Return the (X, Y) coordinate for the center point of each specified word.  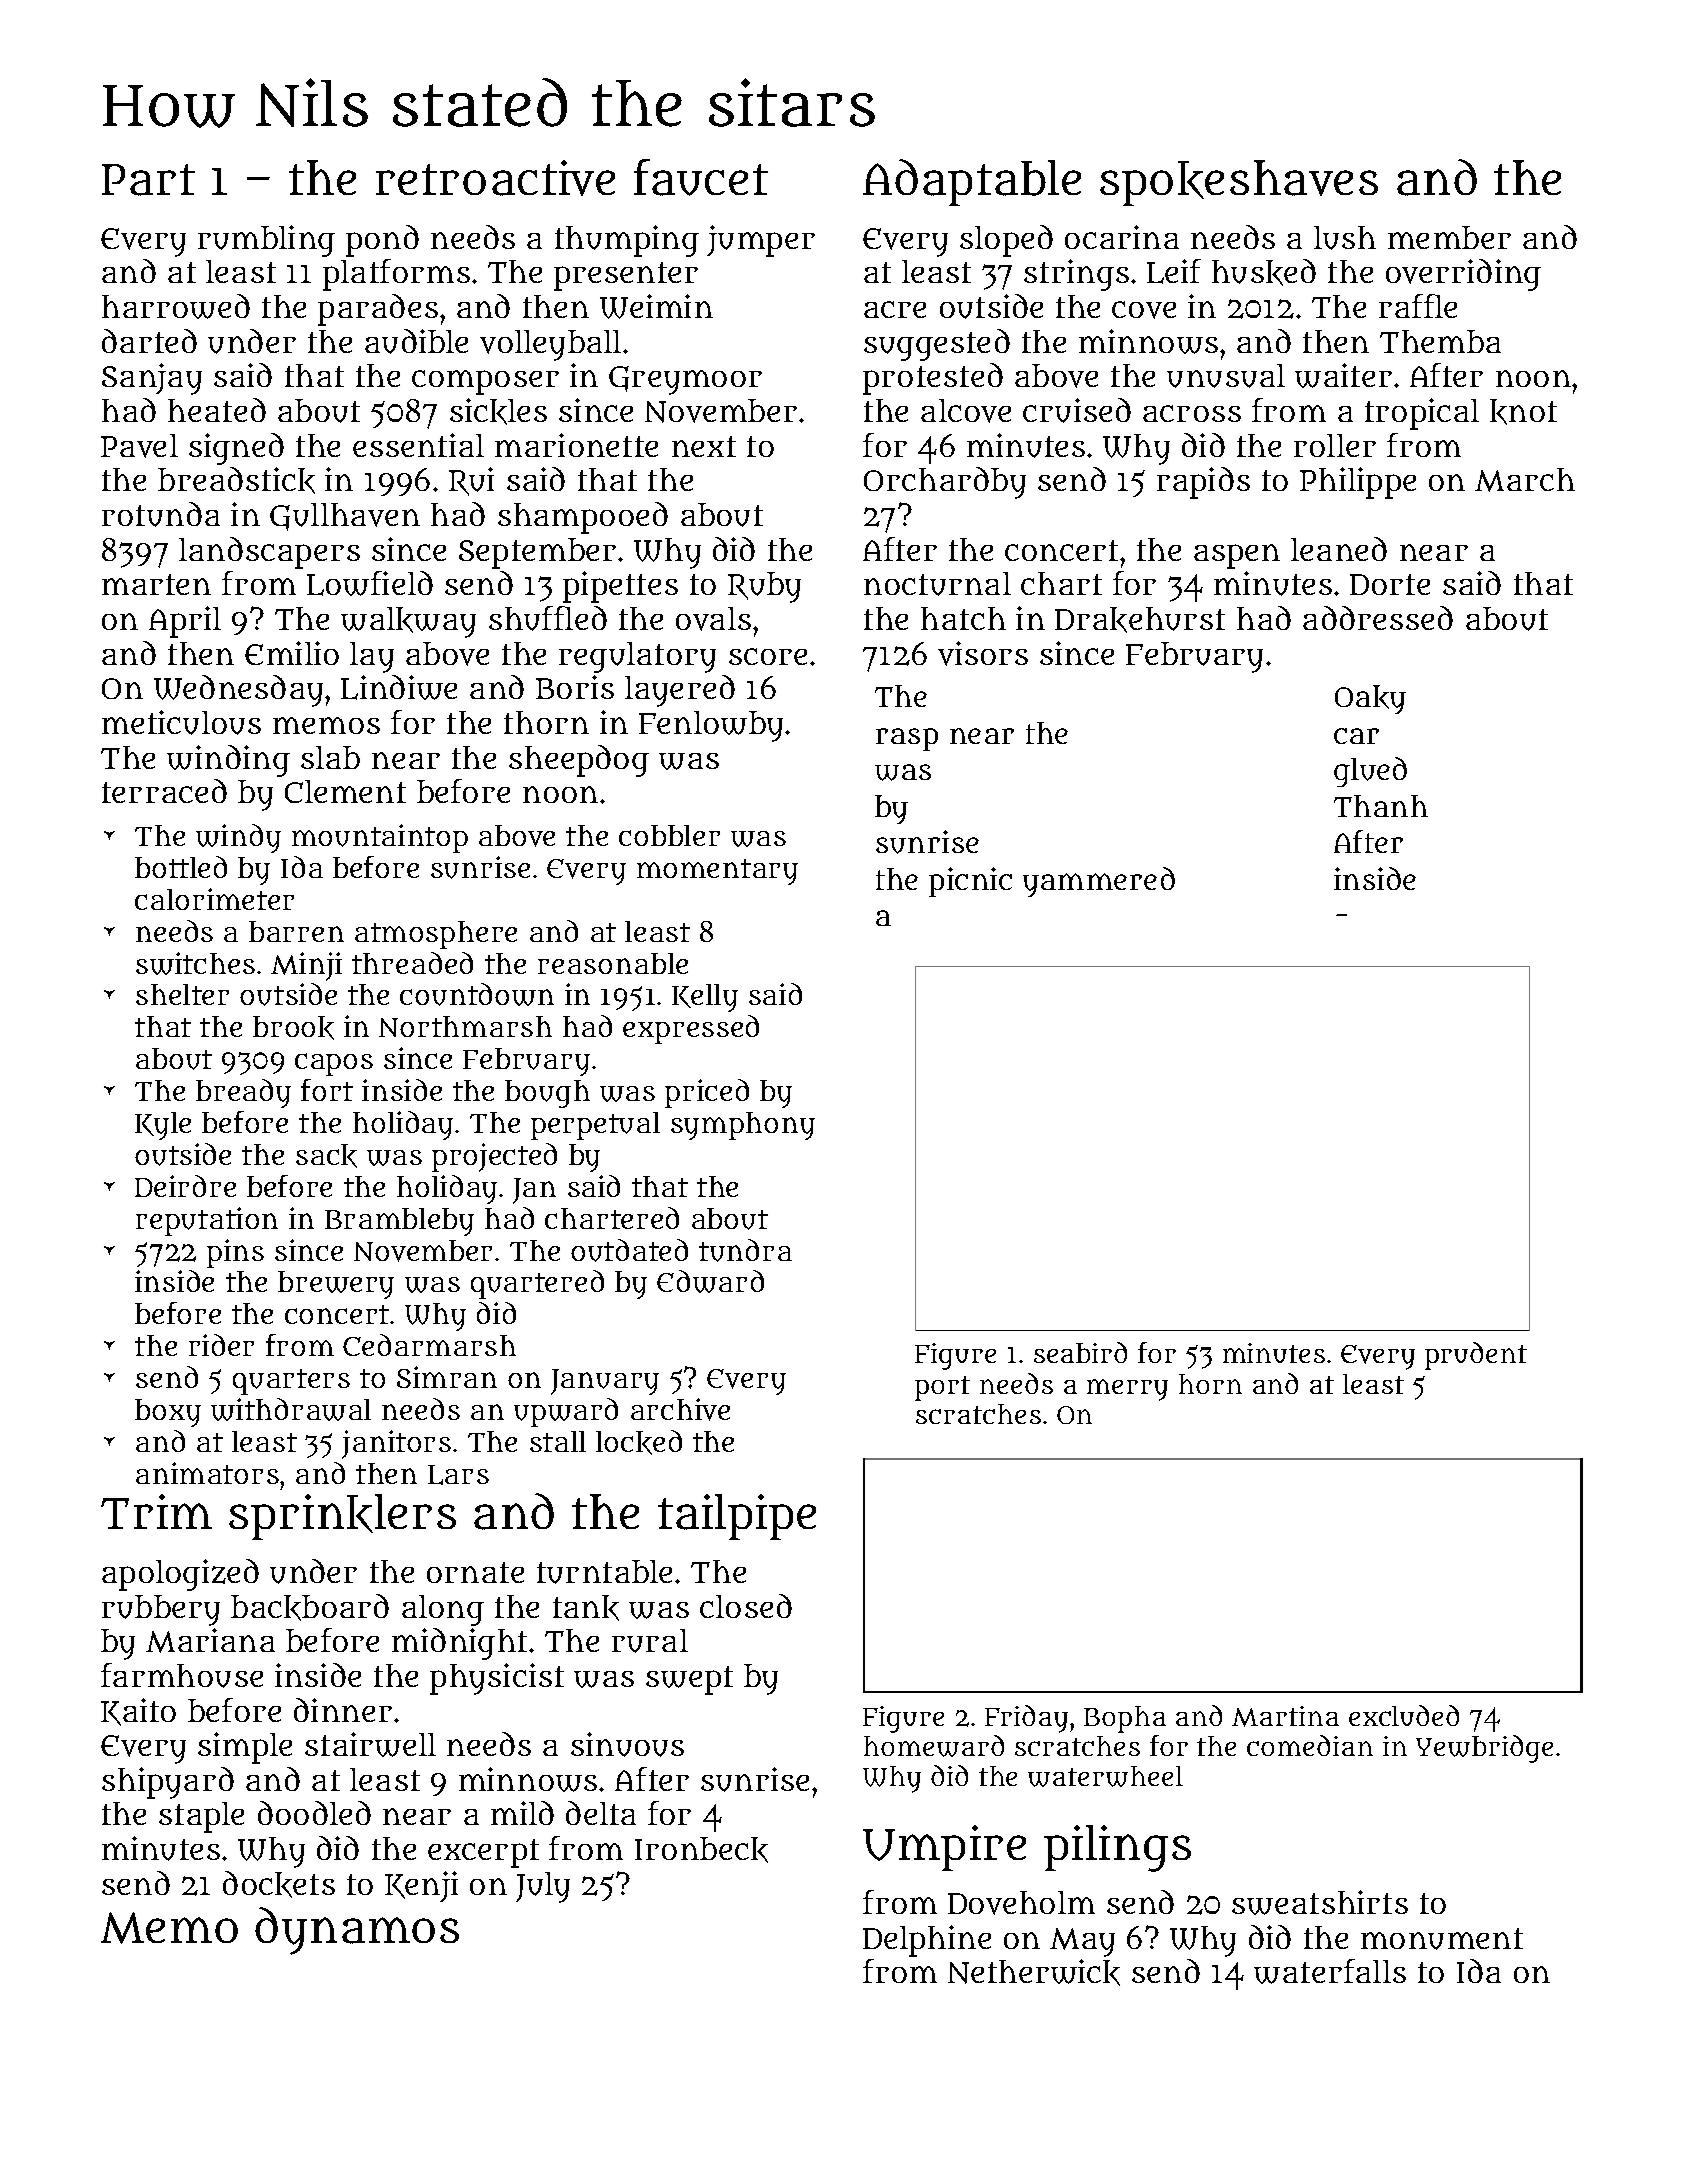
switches (195, 963)
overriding (1463, 275)
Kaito (138, 1712)
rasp (907, 739)
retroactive (495, 178)
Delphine (927, 1941)
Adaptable (972, 182)
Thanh (1381, 806)
